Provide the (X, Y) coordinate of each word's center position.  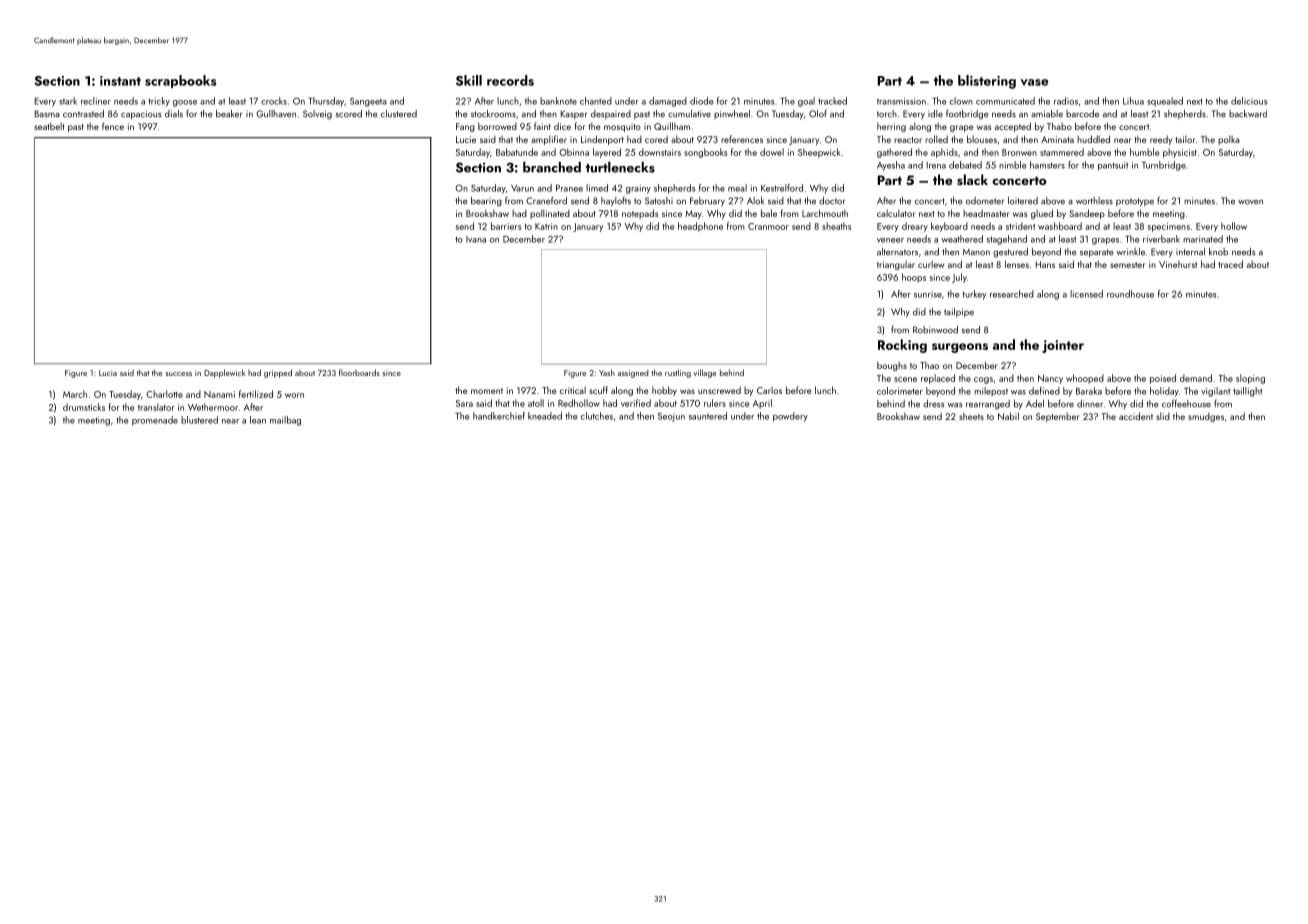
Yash (607, 372)
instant (120, 81)
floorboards (359, 372)
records (510, 80)
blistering (987, 82)
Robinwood (935, 330)
